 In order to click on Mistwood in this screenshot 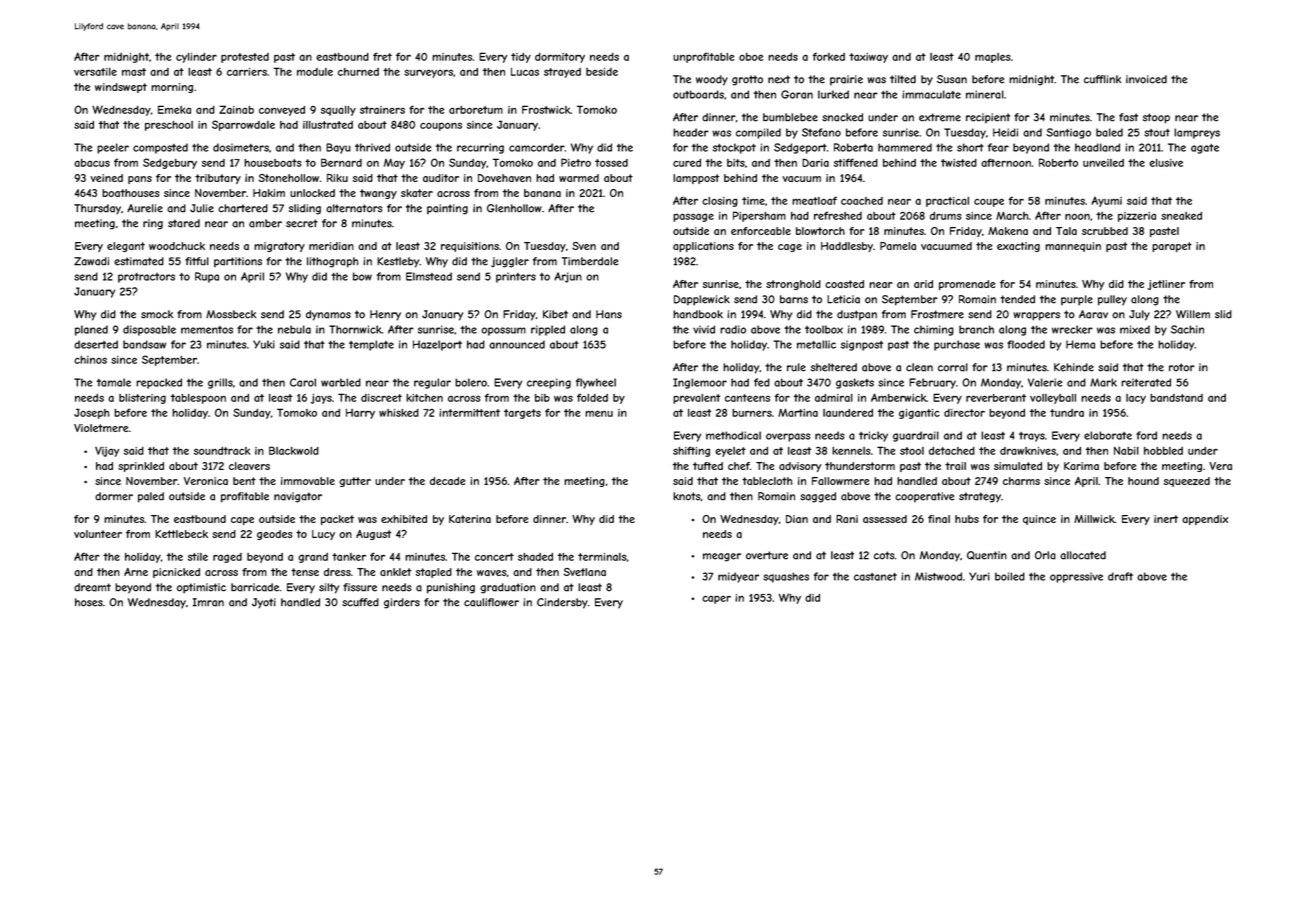, I will do `click(938, 576)`.
